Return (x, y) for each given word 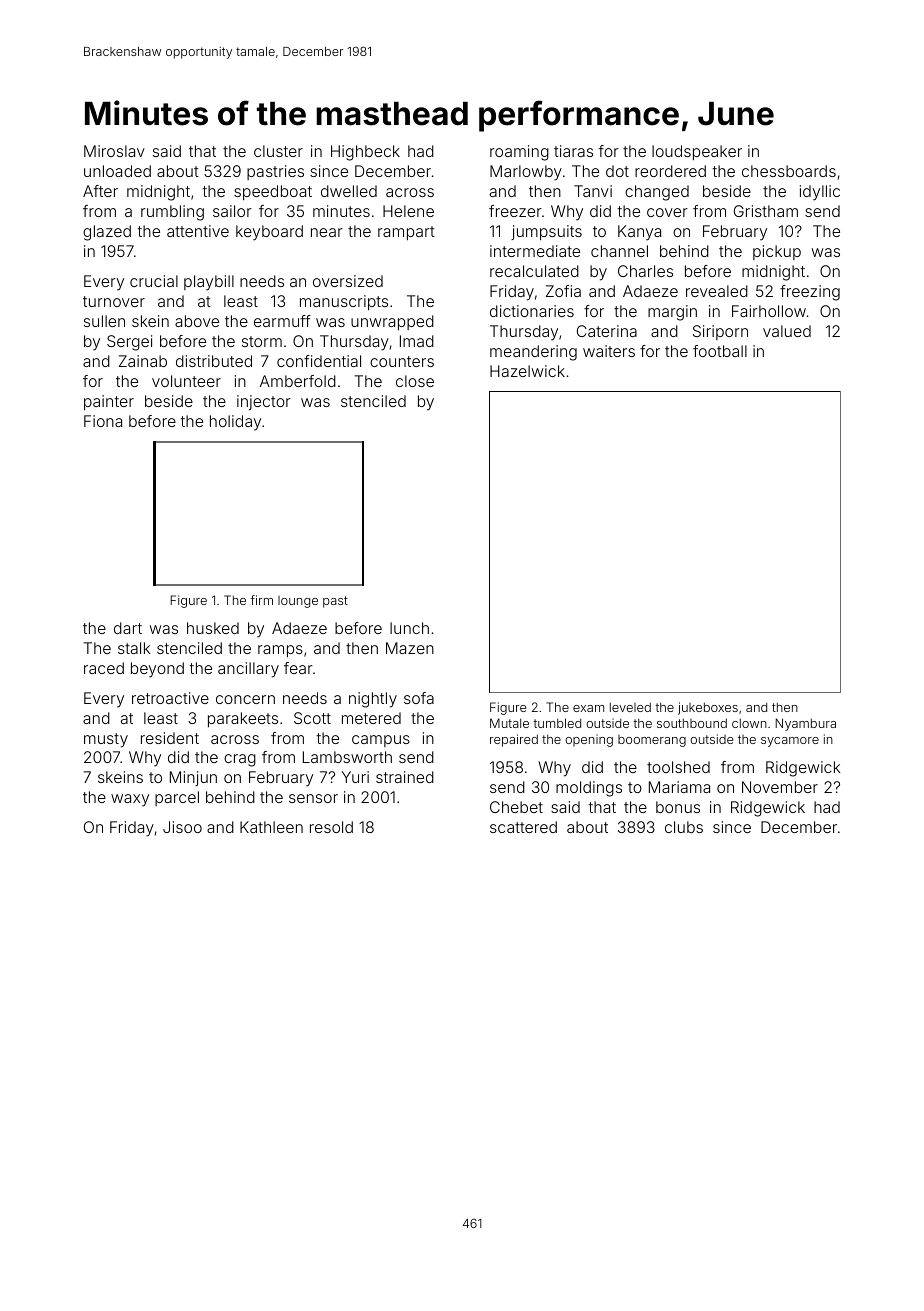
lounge (298, 602)
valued (787, 331)
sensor (313, 798)
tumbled (557, 723)
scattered (523, 827)
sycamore (790, 742)
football (720, 351)
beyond (157, 670)
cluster (278, 151)
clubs (684, 827)
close (415, 381)
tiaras (573, 151)
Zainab (143, 361)
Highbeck (365, 153)
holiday (235, 423)
